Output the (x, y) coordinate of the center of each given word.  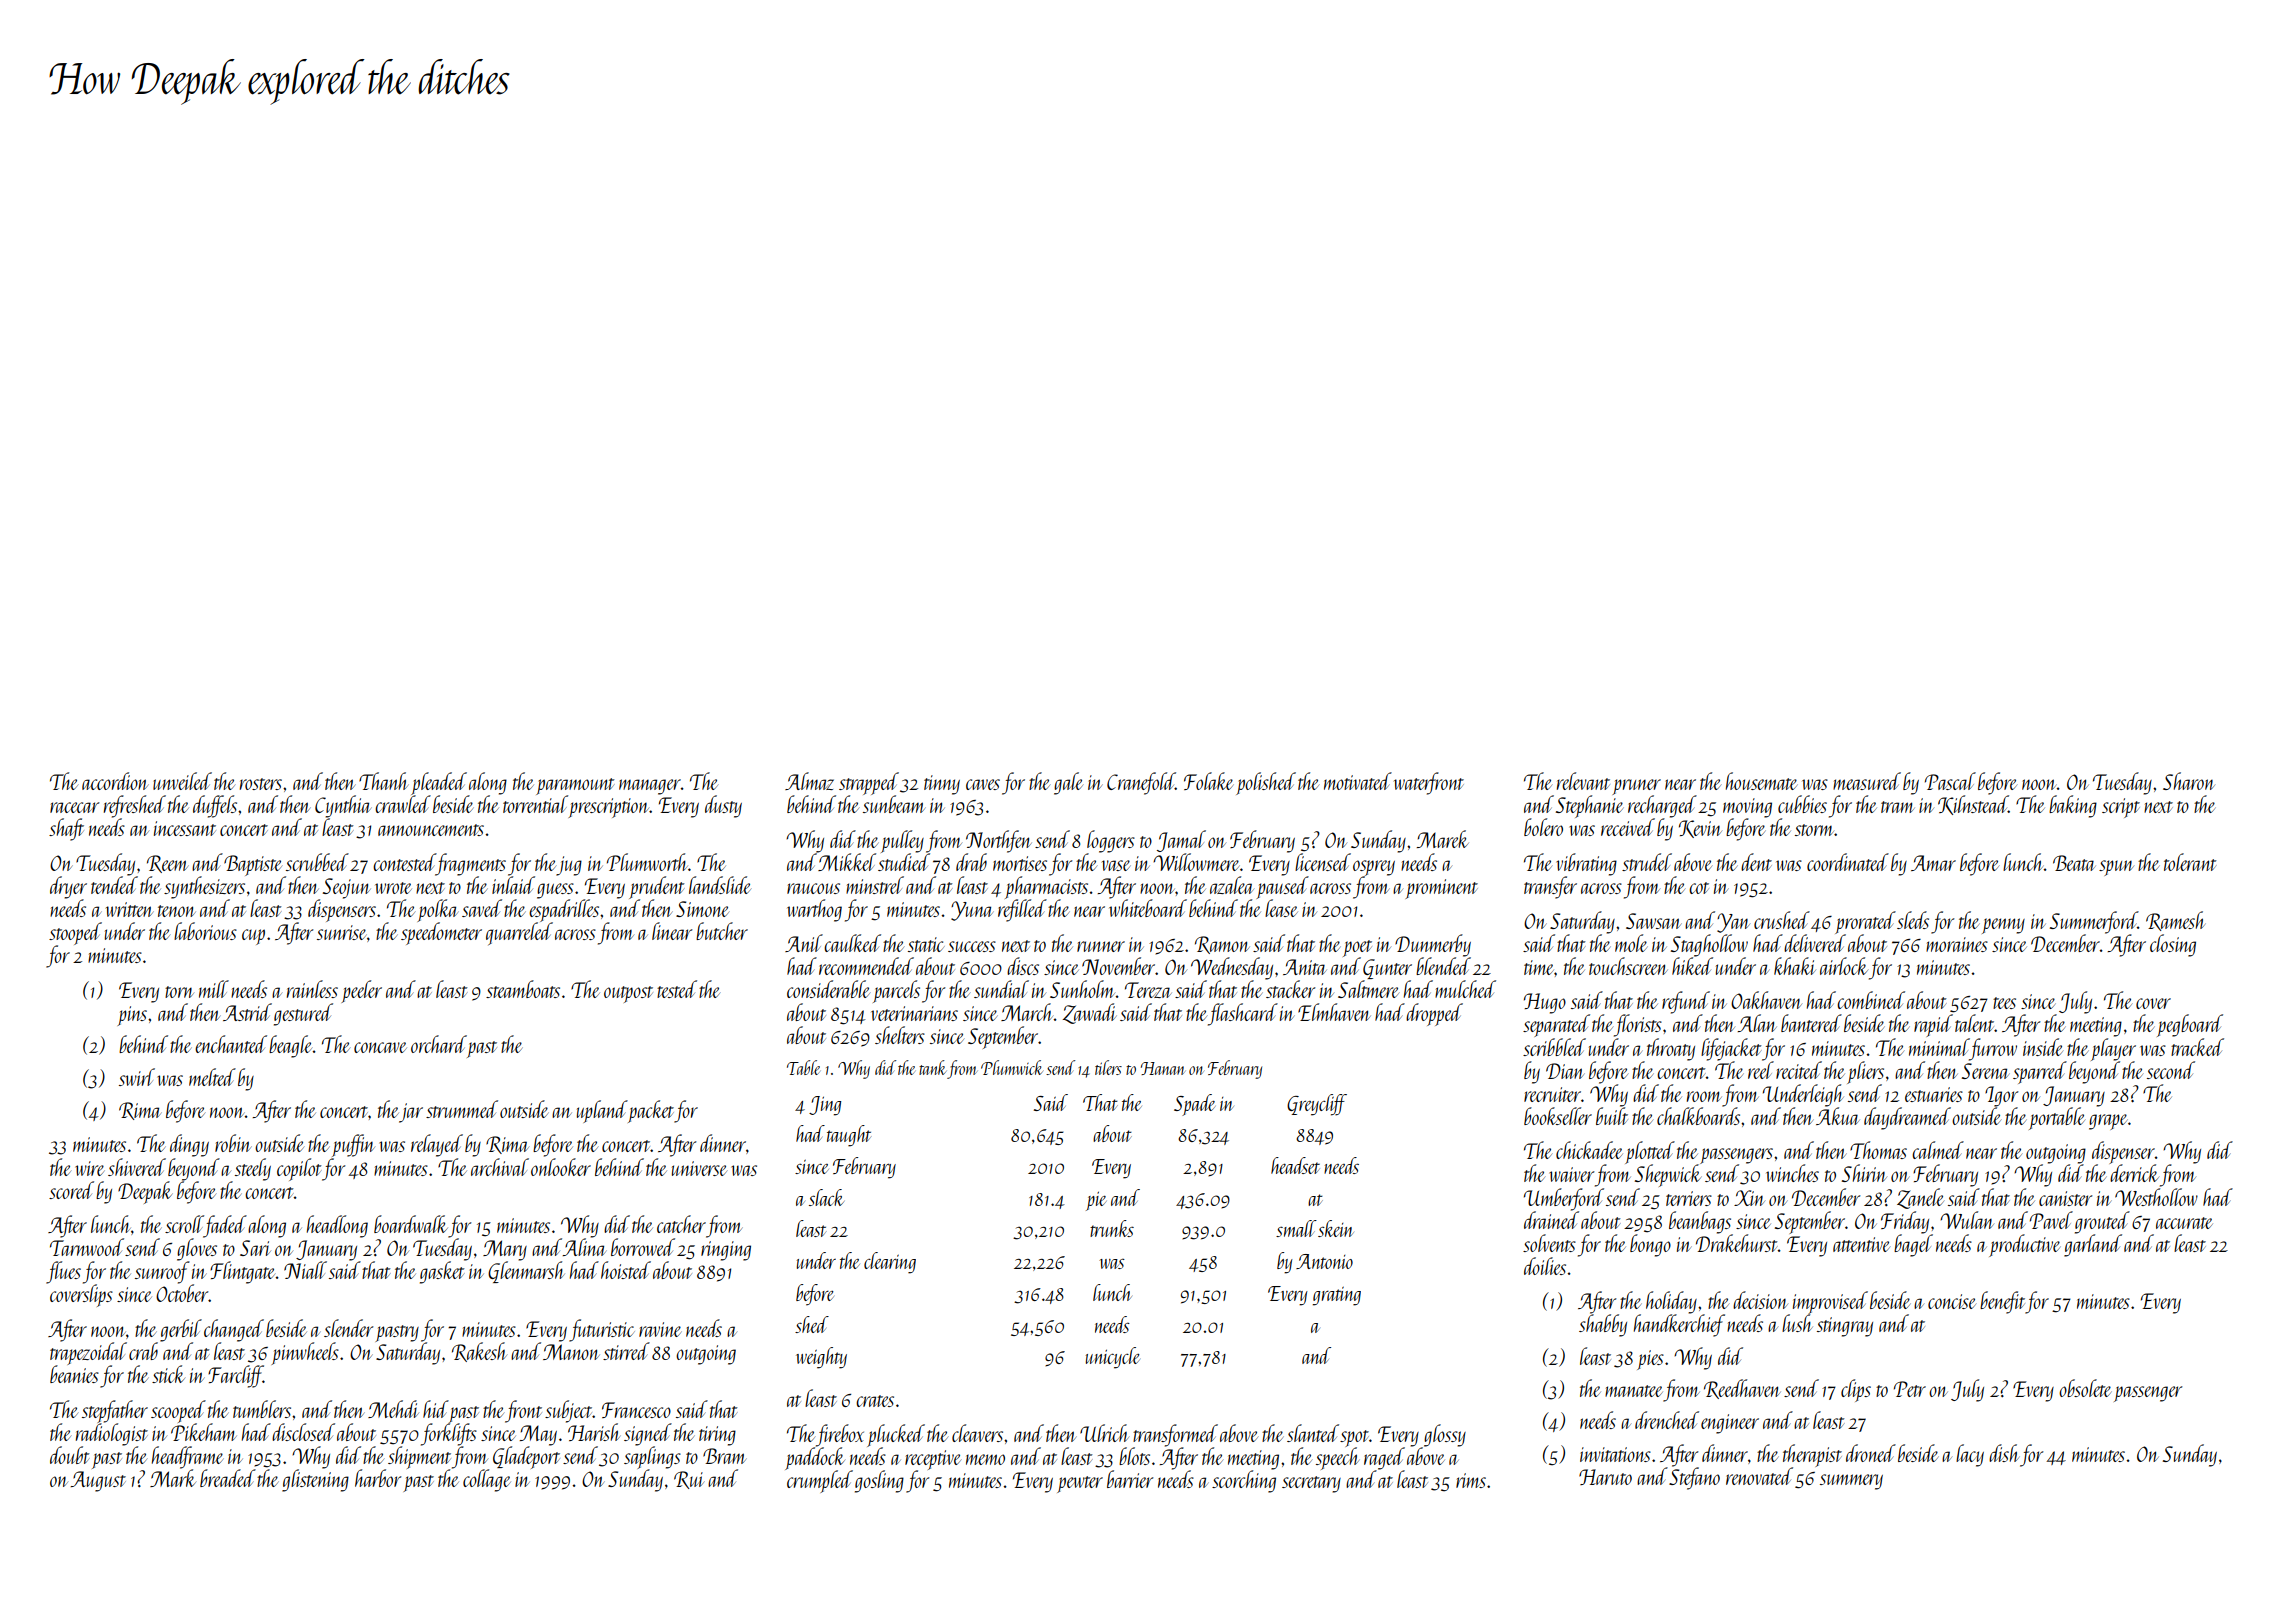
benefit (2003, 1302)
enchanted (231, 1044)
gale (1068, 783)
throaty (1671, 1049)
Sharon (2189, 781)
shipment (419, 1458)
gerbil (181, 1330)
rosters (261, 784)
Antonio (1324, 1261)
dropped (1434, 1014)
